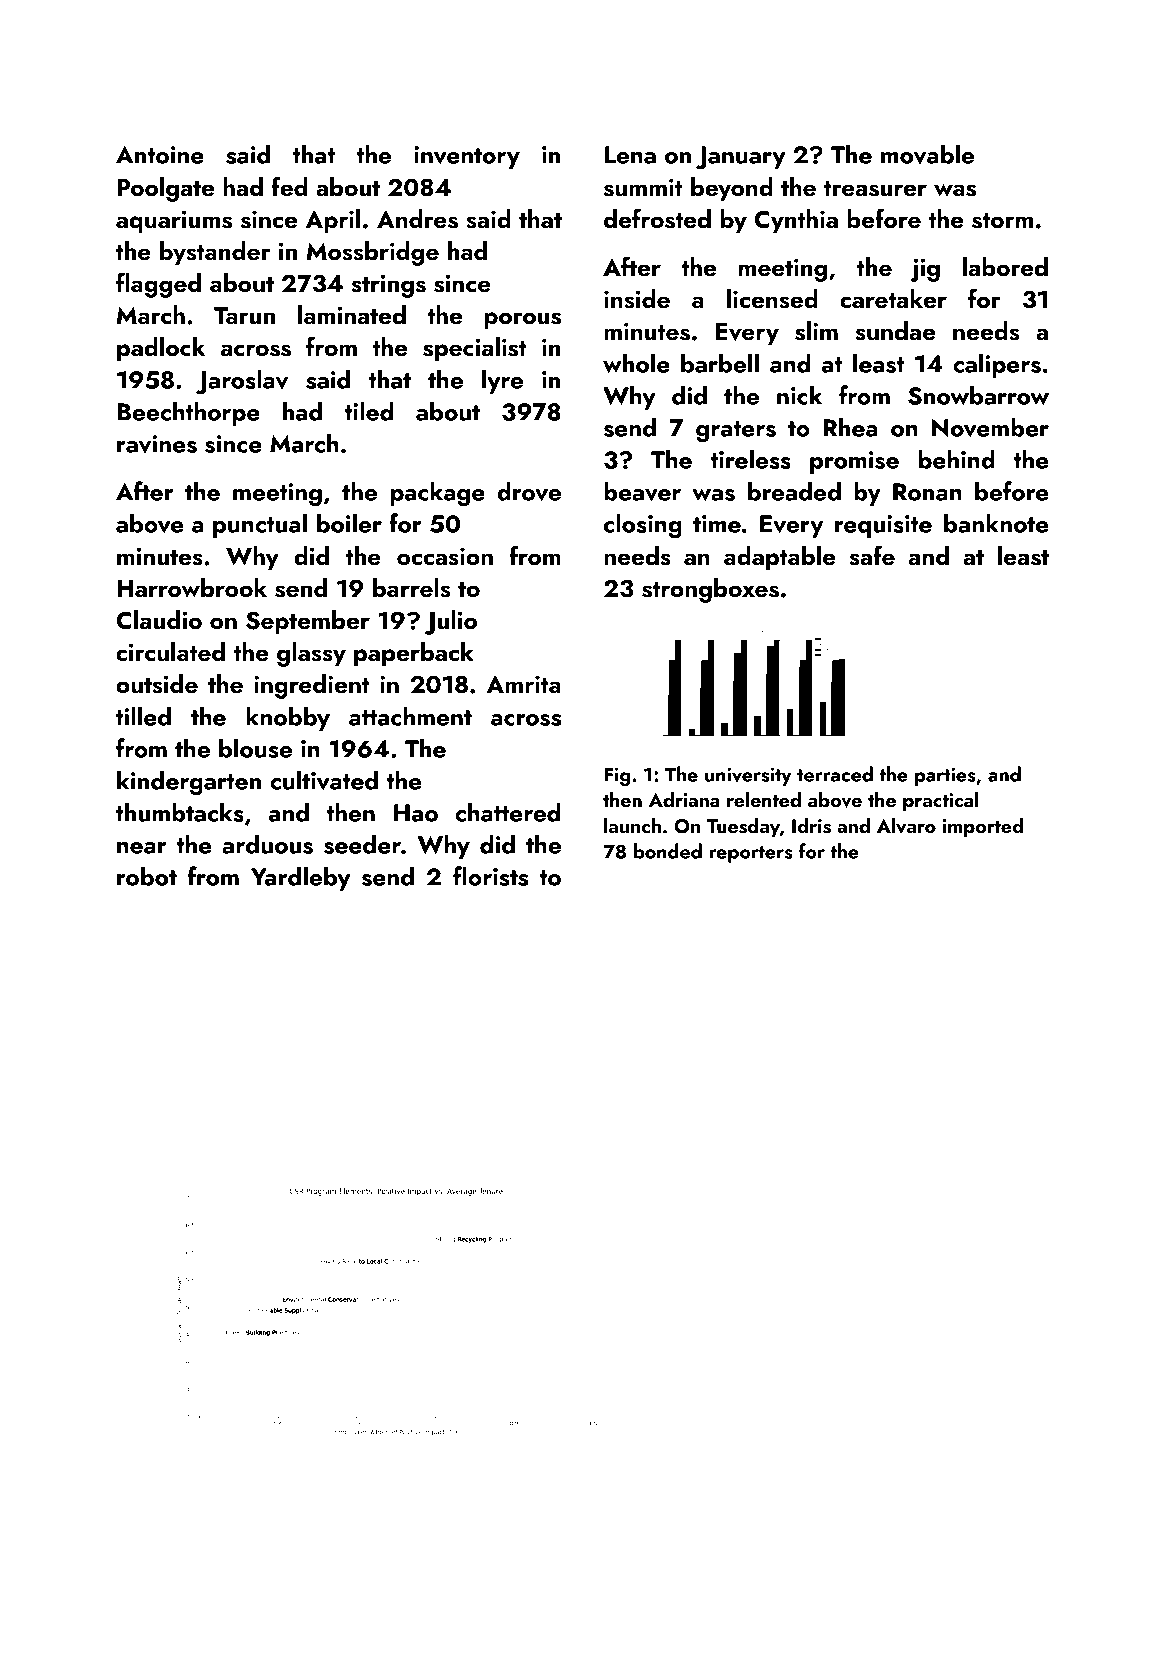 The height and width of the screenshot is (1654, 1165). I want to click on Snowbarrow, so click(978, 395).
